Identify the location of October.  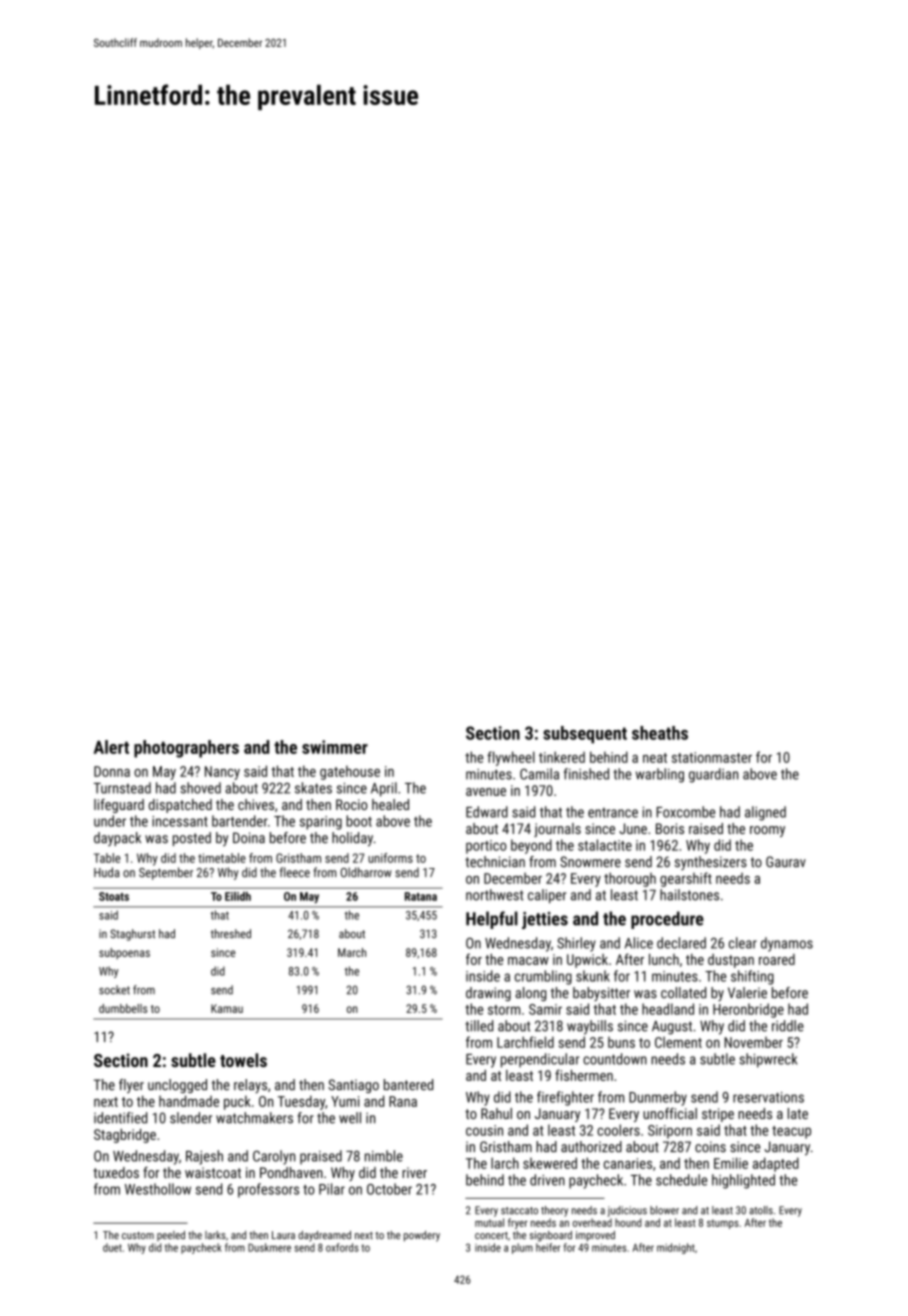
(389, 1189).
